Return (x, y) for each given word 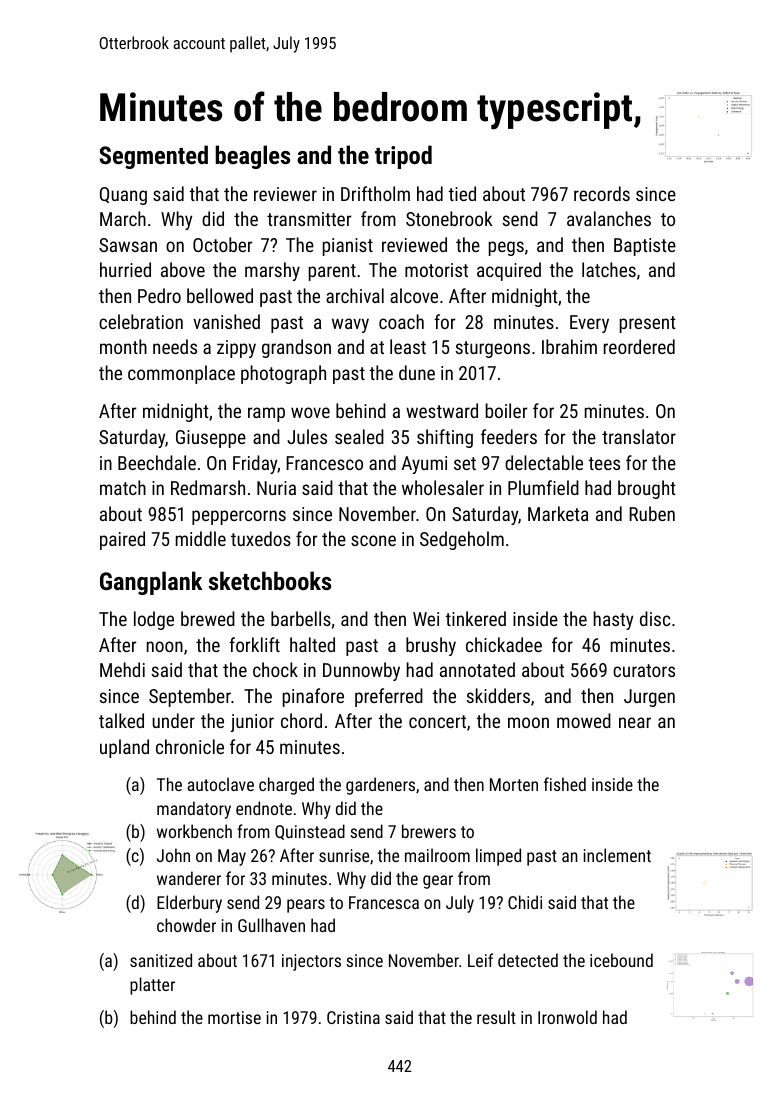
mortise (234, 1017)
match (123, 487)
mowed (584, 720)
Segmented (153, 157)
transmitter (309, 219)
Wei (426, 619)
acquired (509, 271)
